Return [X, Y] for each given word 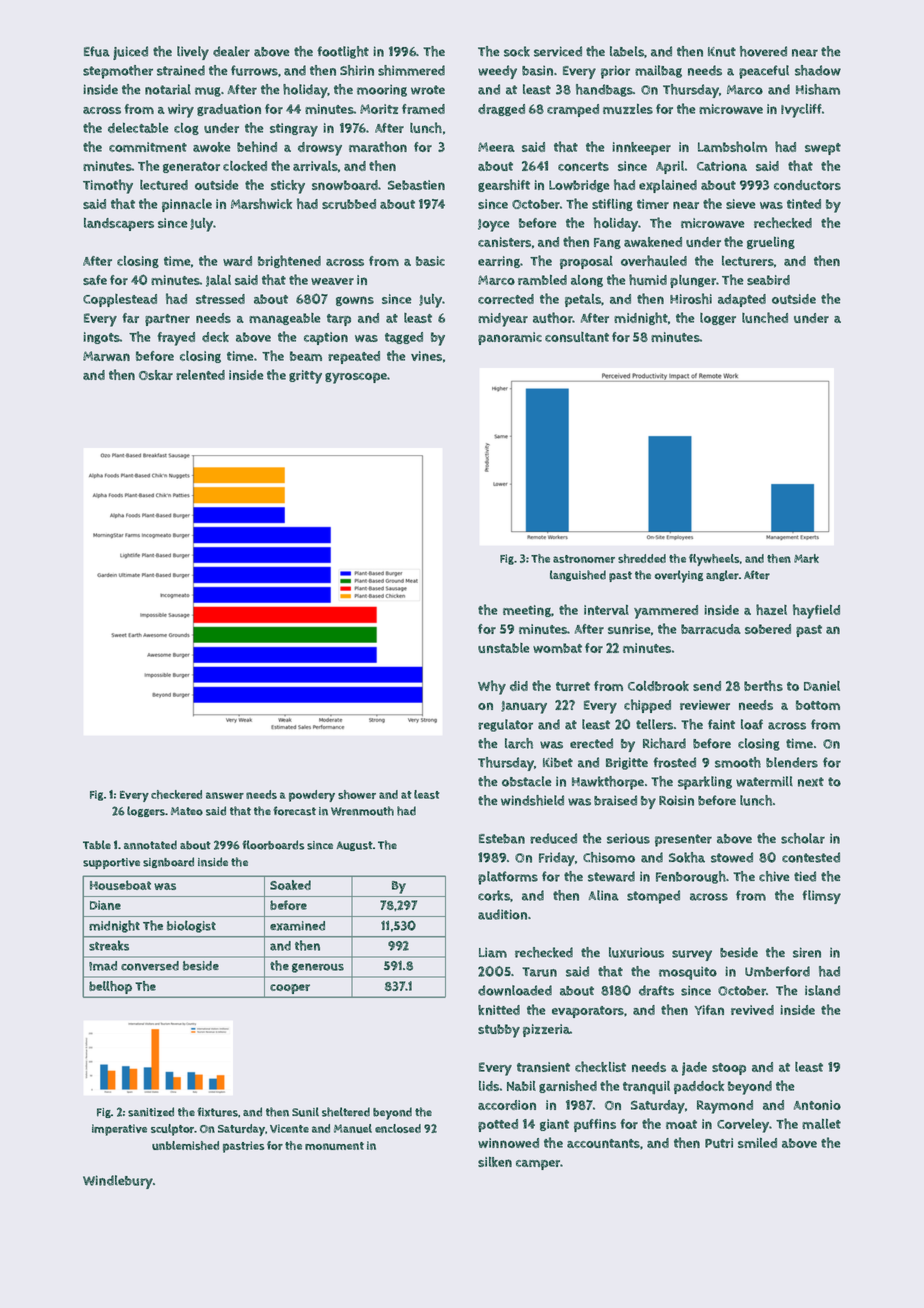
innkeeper [641, 148]
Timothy [108, 186]
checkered [176, 794]
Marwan [106, 356]
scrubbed [349, 204]
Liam [493, 952]
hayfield [816, 611]
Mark [806, 558]
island [822, 990]
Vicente [289, 1128]
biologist [191, 926]
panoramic [510, 338]
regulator [505, 725]
